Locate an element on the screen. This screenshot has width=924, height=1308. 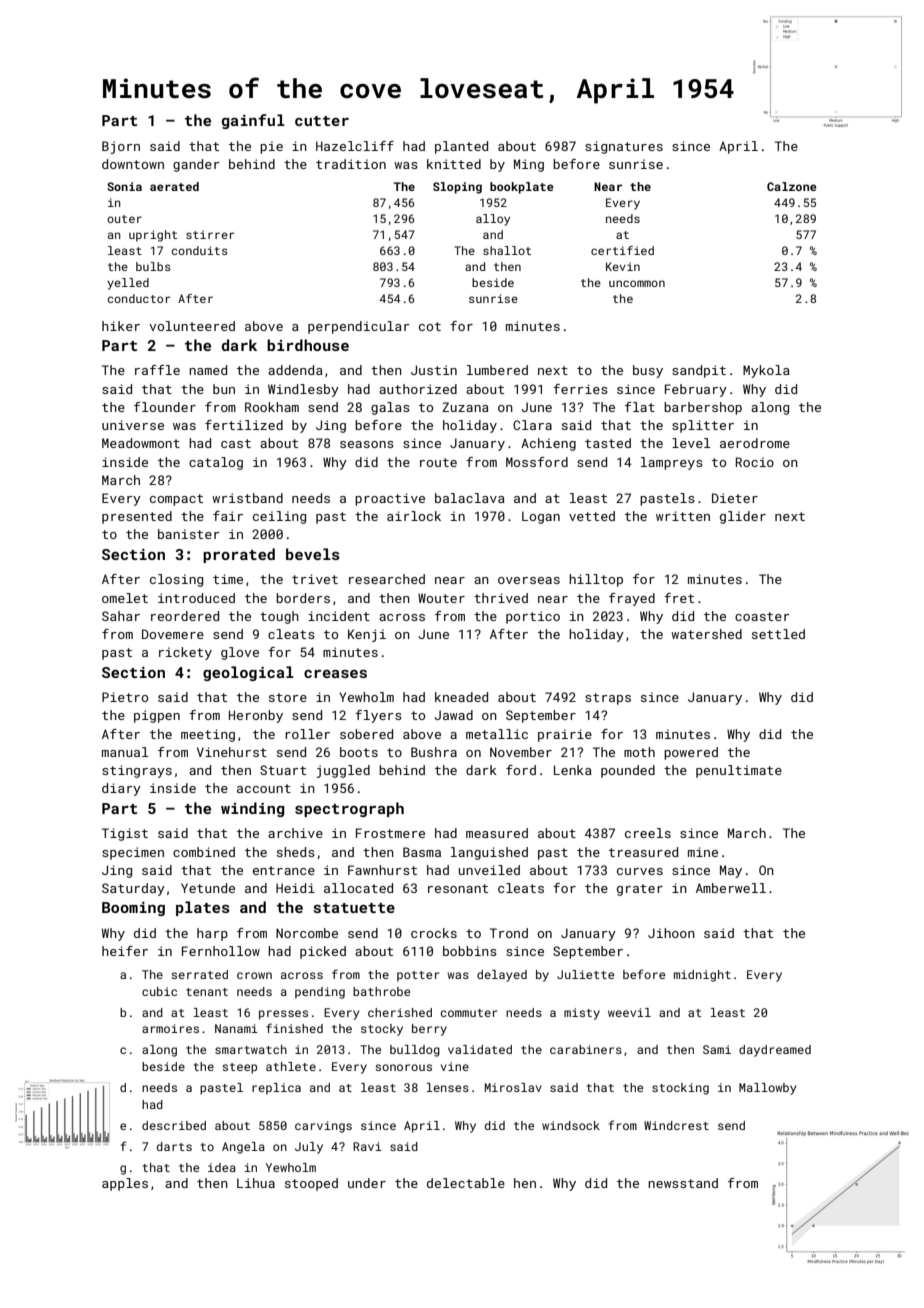
steep is located at coordinates (239, 1068).
